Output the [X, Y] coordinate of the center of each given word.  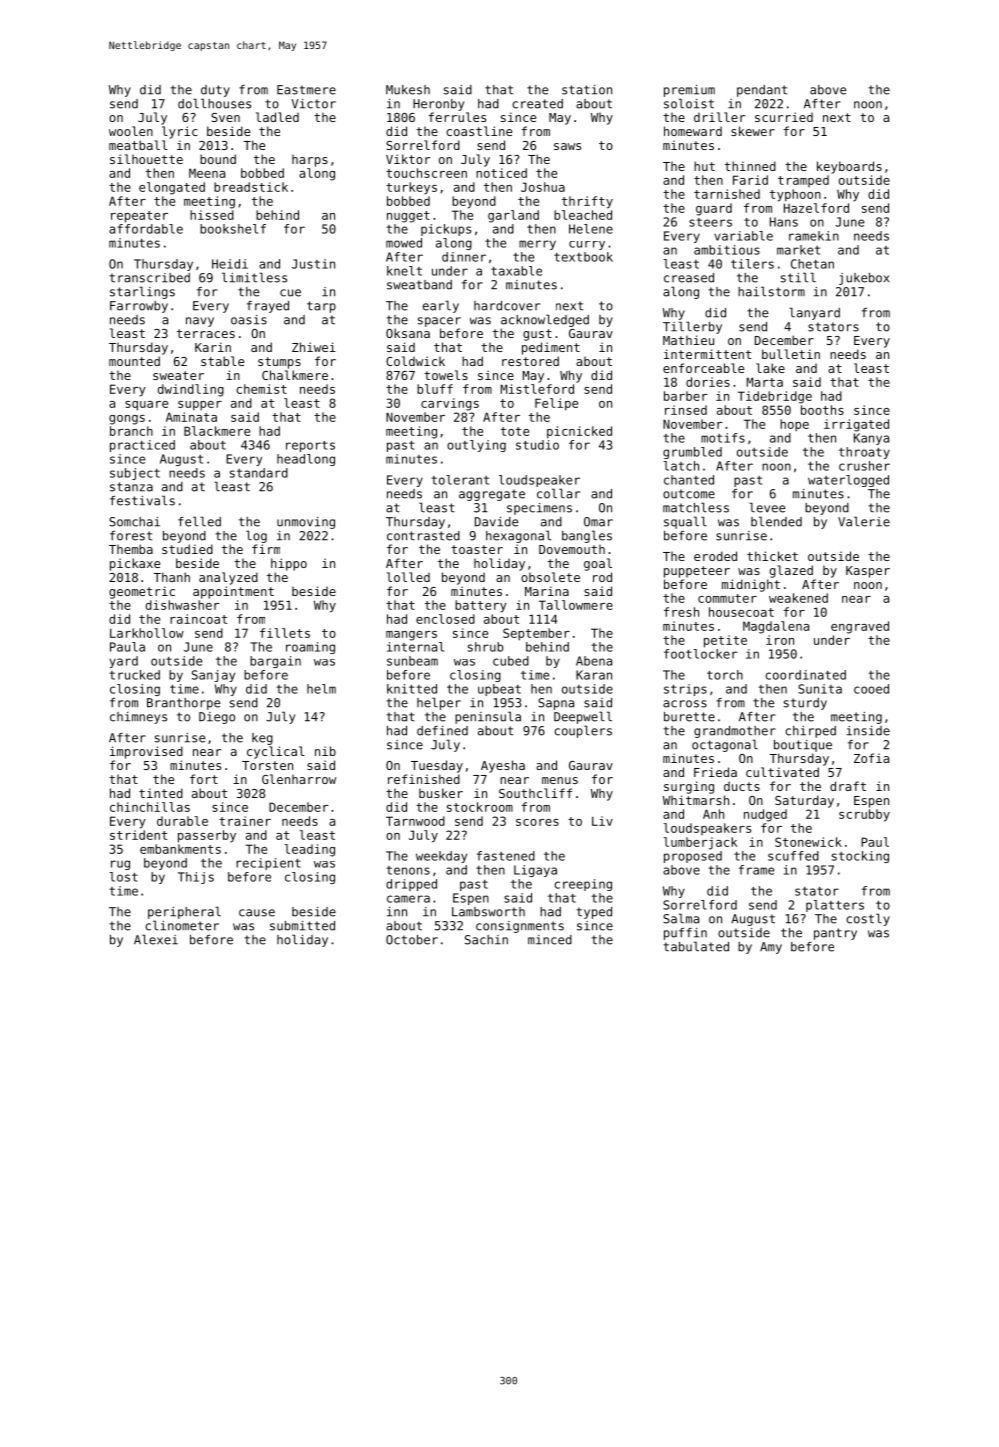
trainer [245, 821]
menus [560, 780]
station [587, 90]
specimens [539, 509]
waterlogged [848, 481]
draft [848, 786]
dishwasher [182, 605]
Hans [784, 222]
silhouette [146, 159]
